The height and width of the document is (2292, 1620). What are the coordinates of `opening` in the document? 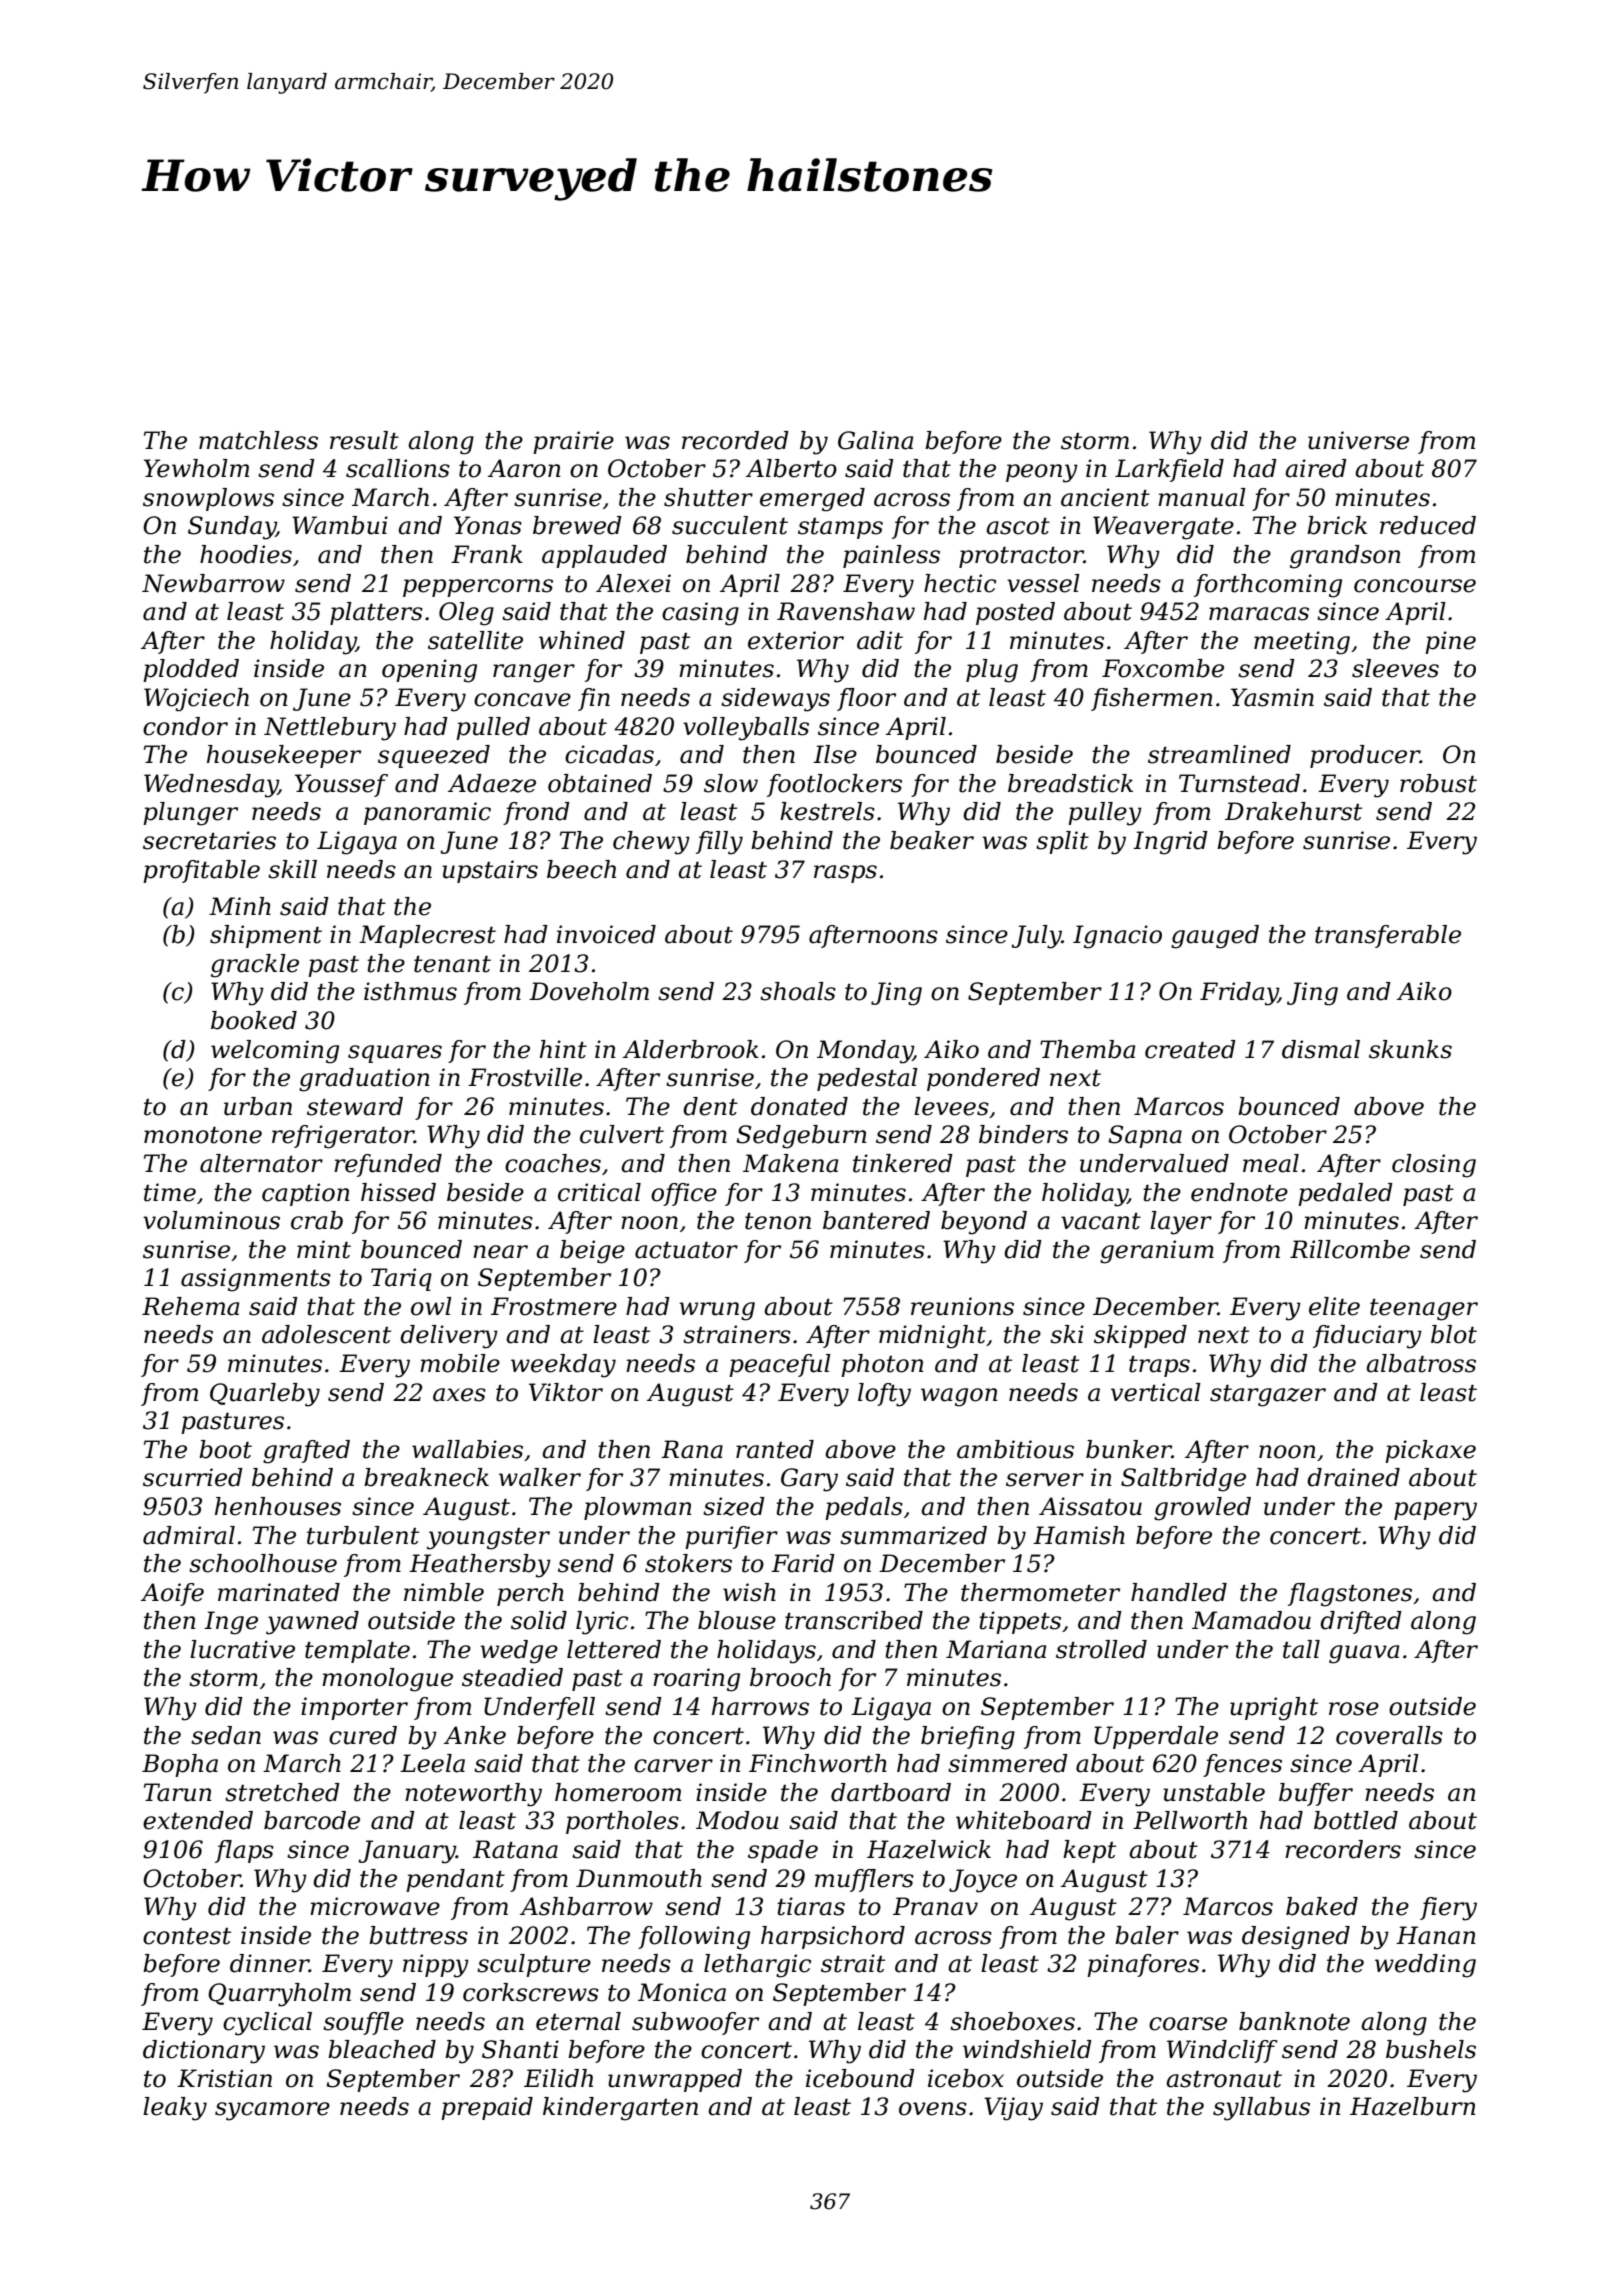 It's located at (429, 671).
